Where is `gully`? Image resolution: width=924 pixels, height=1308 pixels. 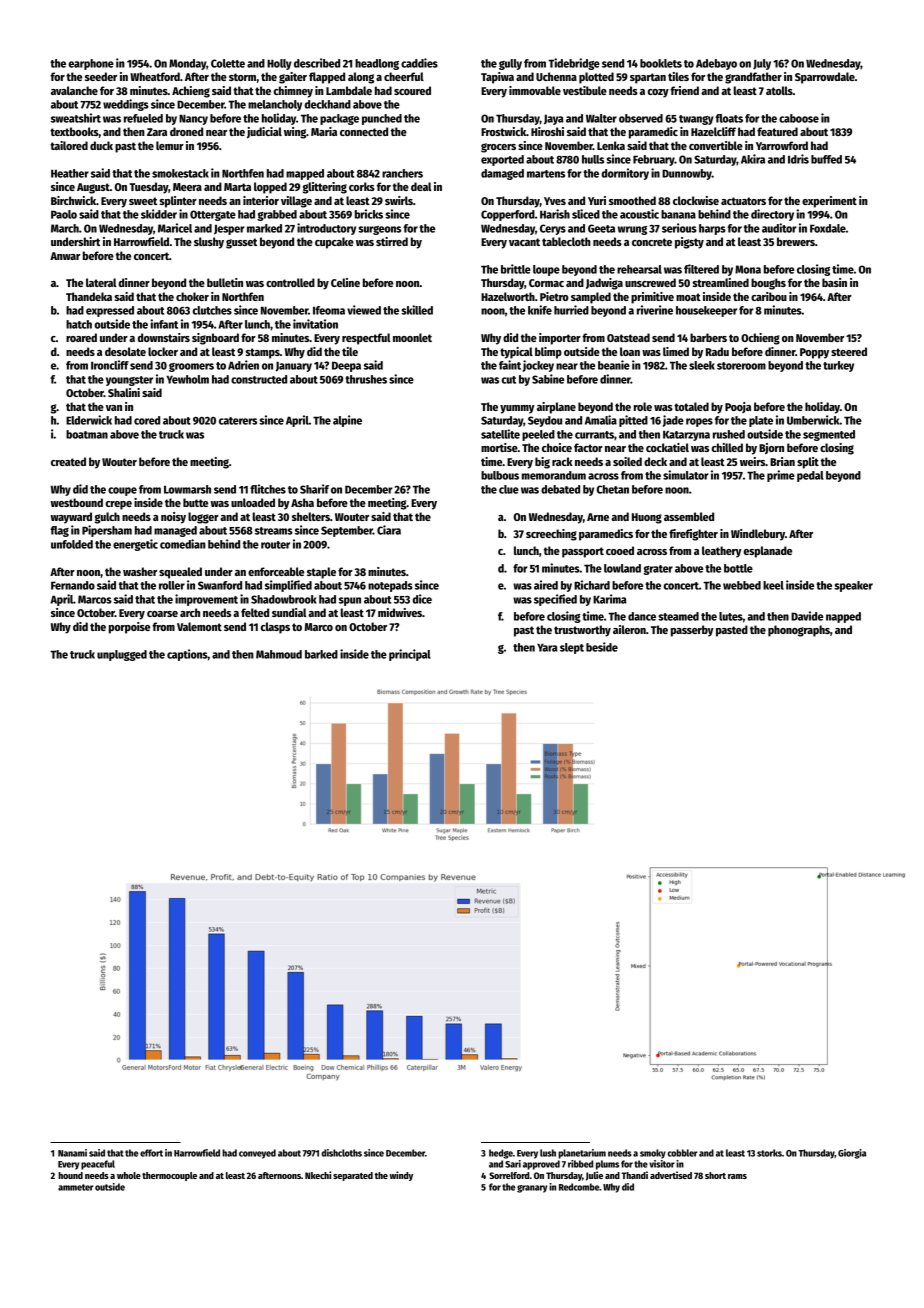
gully is located at coordinates (510, 64).
